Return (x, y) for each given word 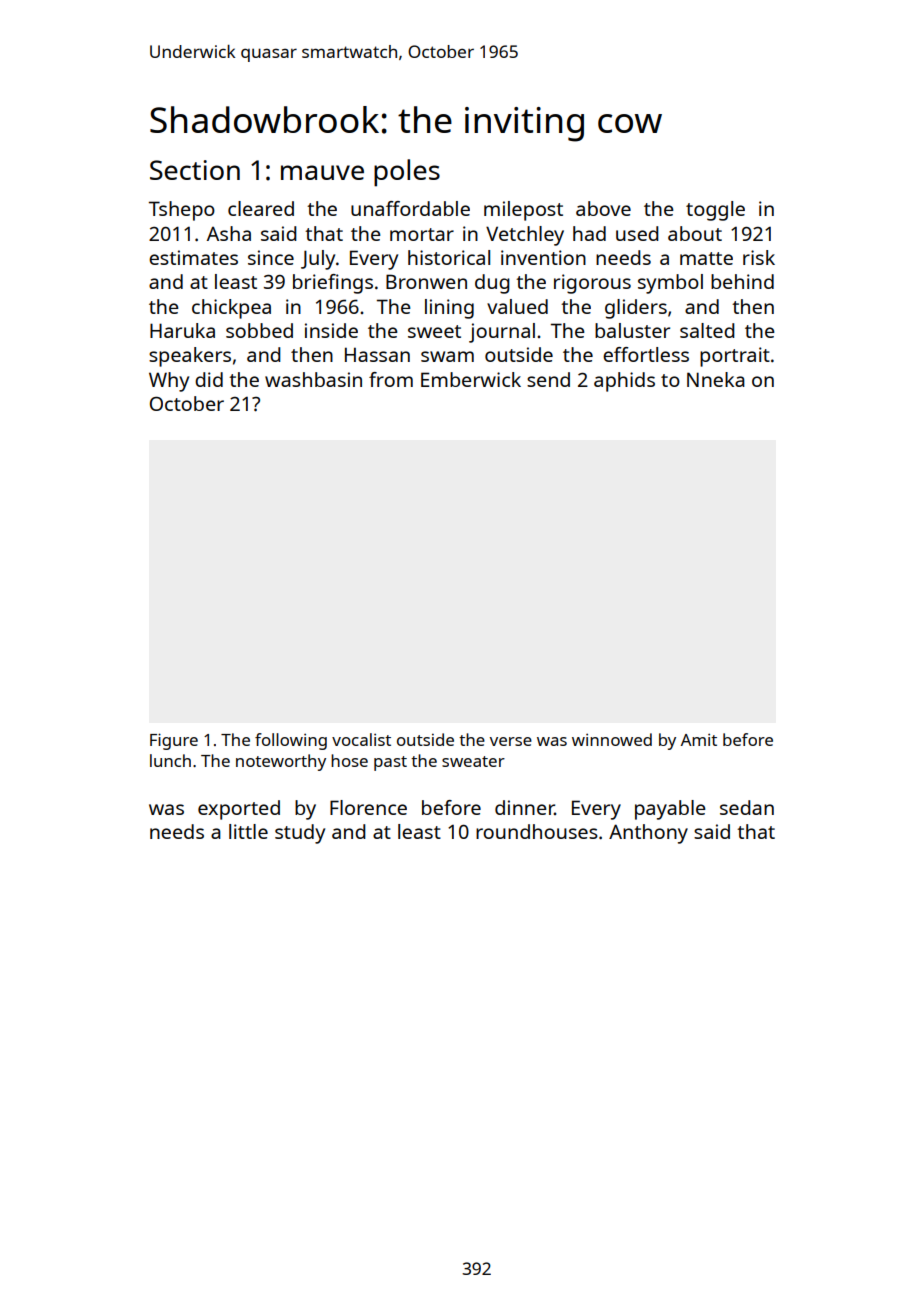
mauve (322, 172)
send (548, 379)
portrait (735, 357)
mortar (422, 234)
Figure (174, 741)
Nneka (716, 379)
